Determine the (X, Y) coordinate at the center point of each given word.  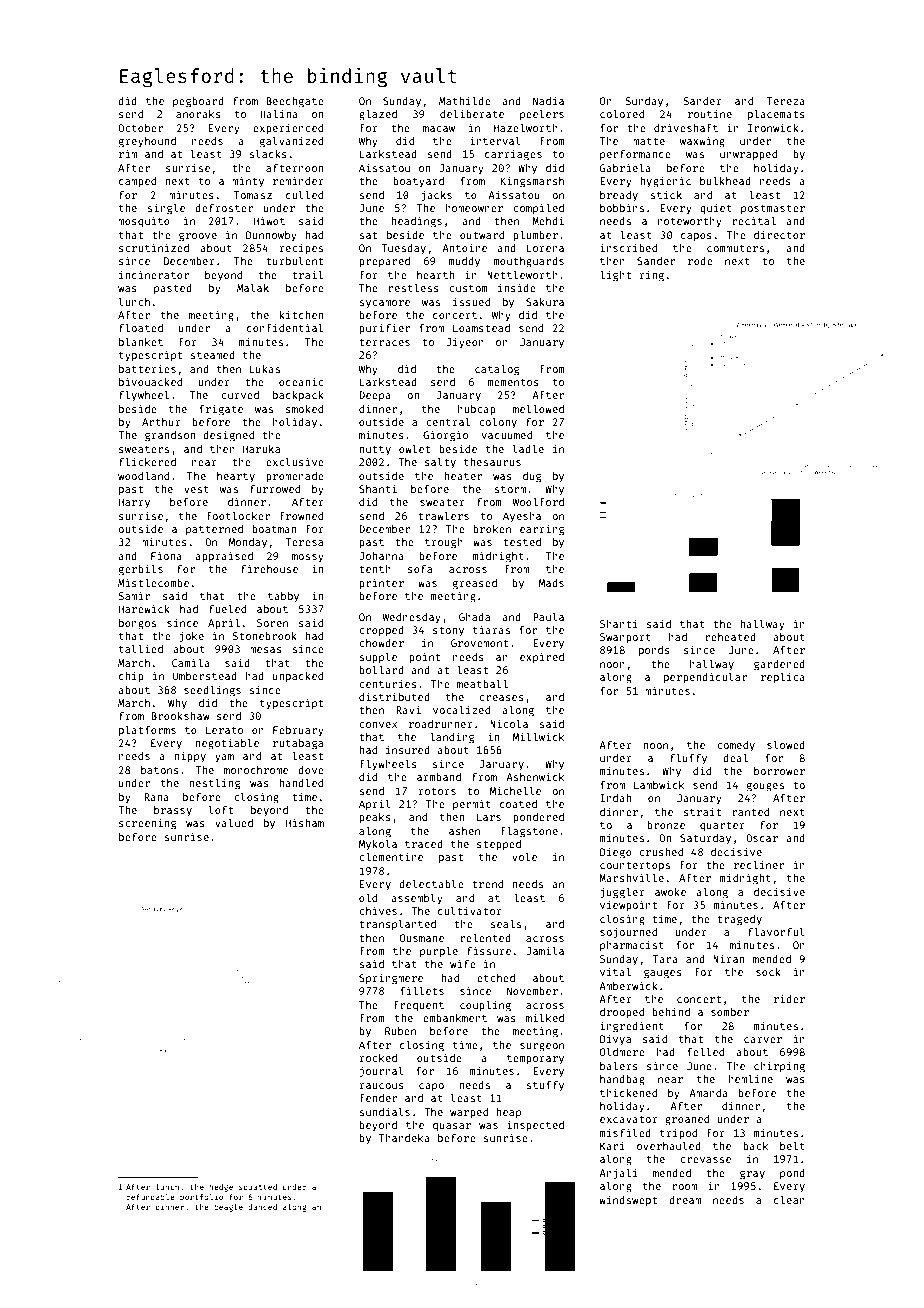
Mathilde (465, 100)
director (779, 234)
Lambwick (659, 784)
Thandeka (404, 1138)
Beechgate (295, 102)
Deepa (375, 396)
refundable (151, 1197)
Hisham (305, 822)
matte (649, 141)
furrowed (275, 489)
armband (439, 777)
